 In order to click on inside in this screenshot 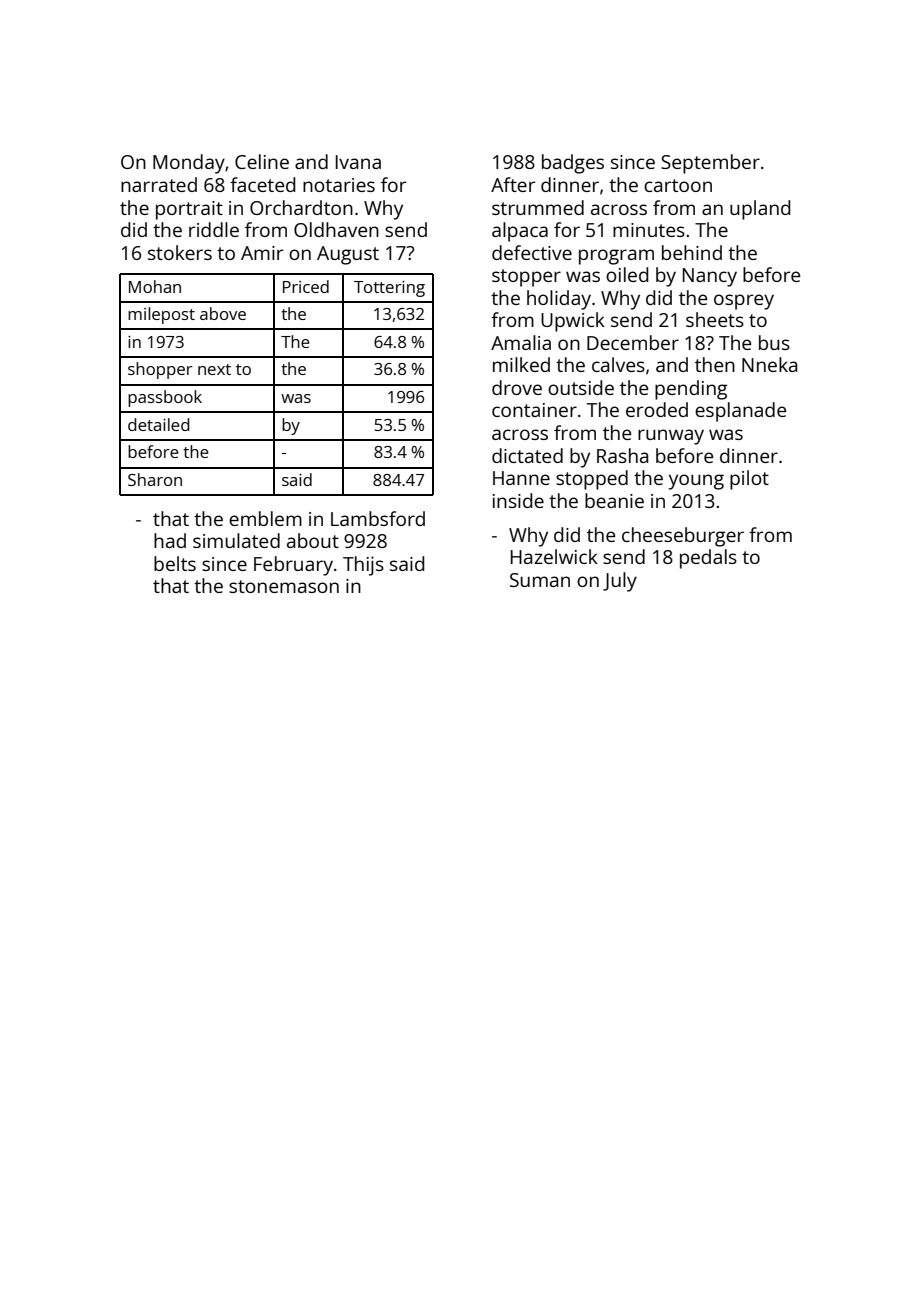, I will do `click(518, 500)`.
